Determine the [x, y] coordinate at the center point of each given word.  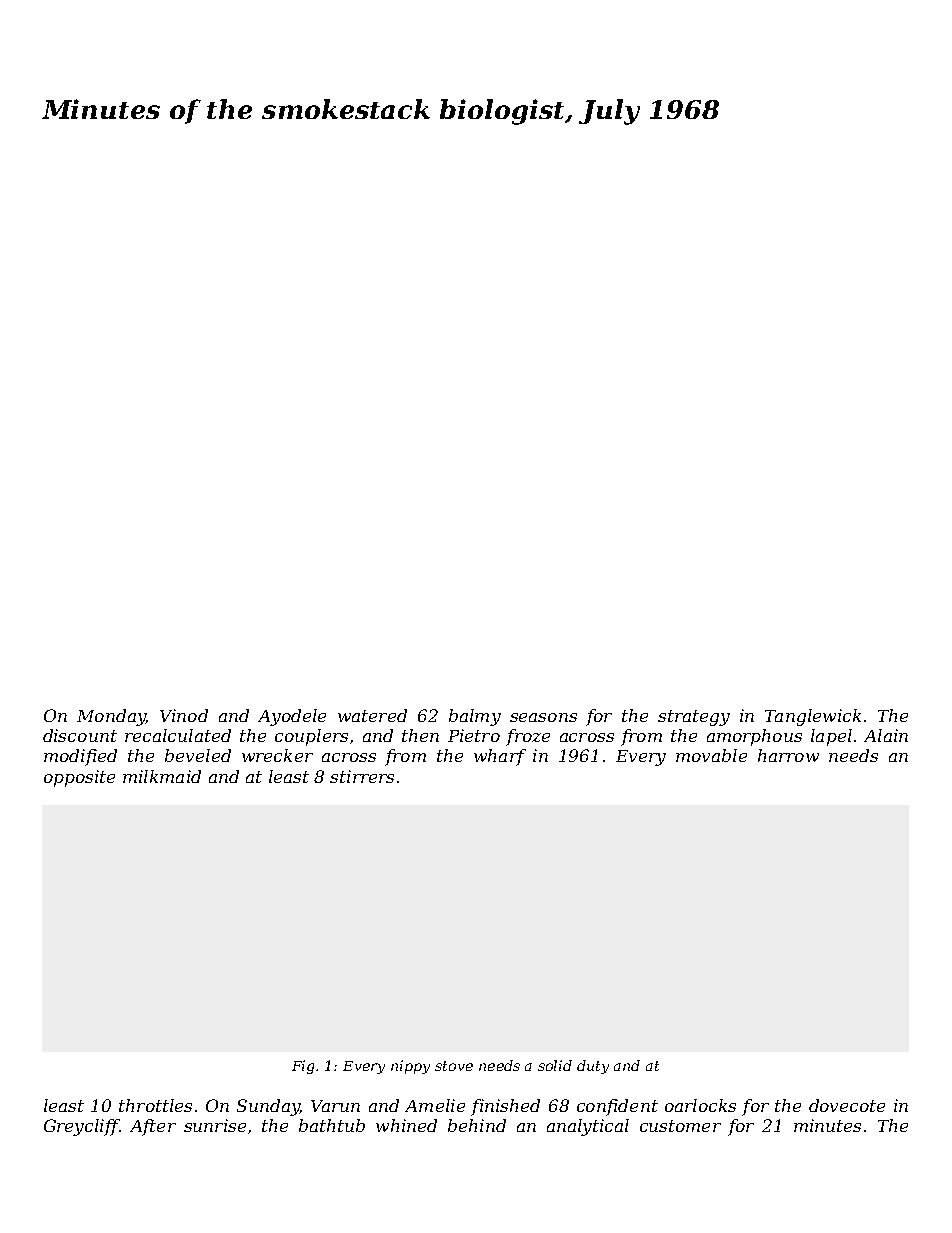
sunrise [215, 1125]
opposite [79, 778]
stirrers [362, 776]
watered [372, 715]
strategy [694, 718]
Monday [111, 717]
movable [711, 755]
